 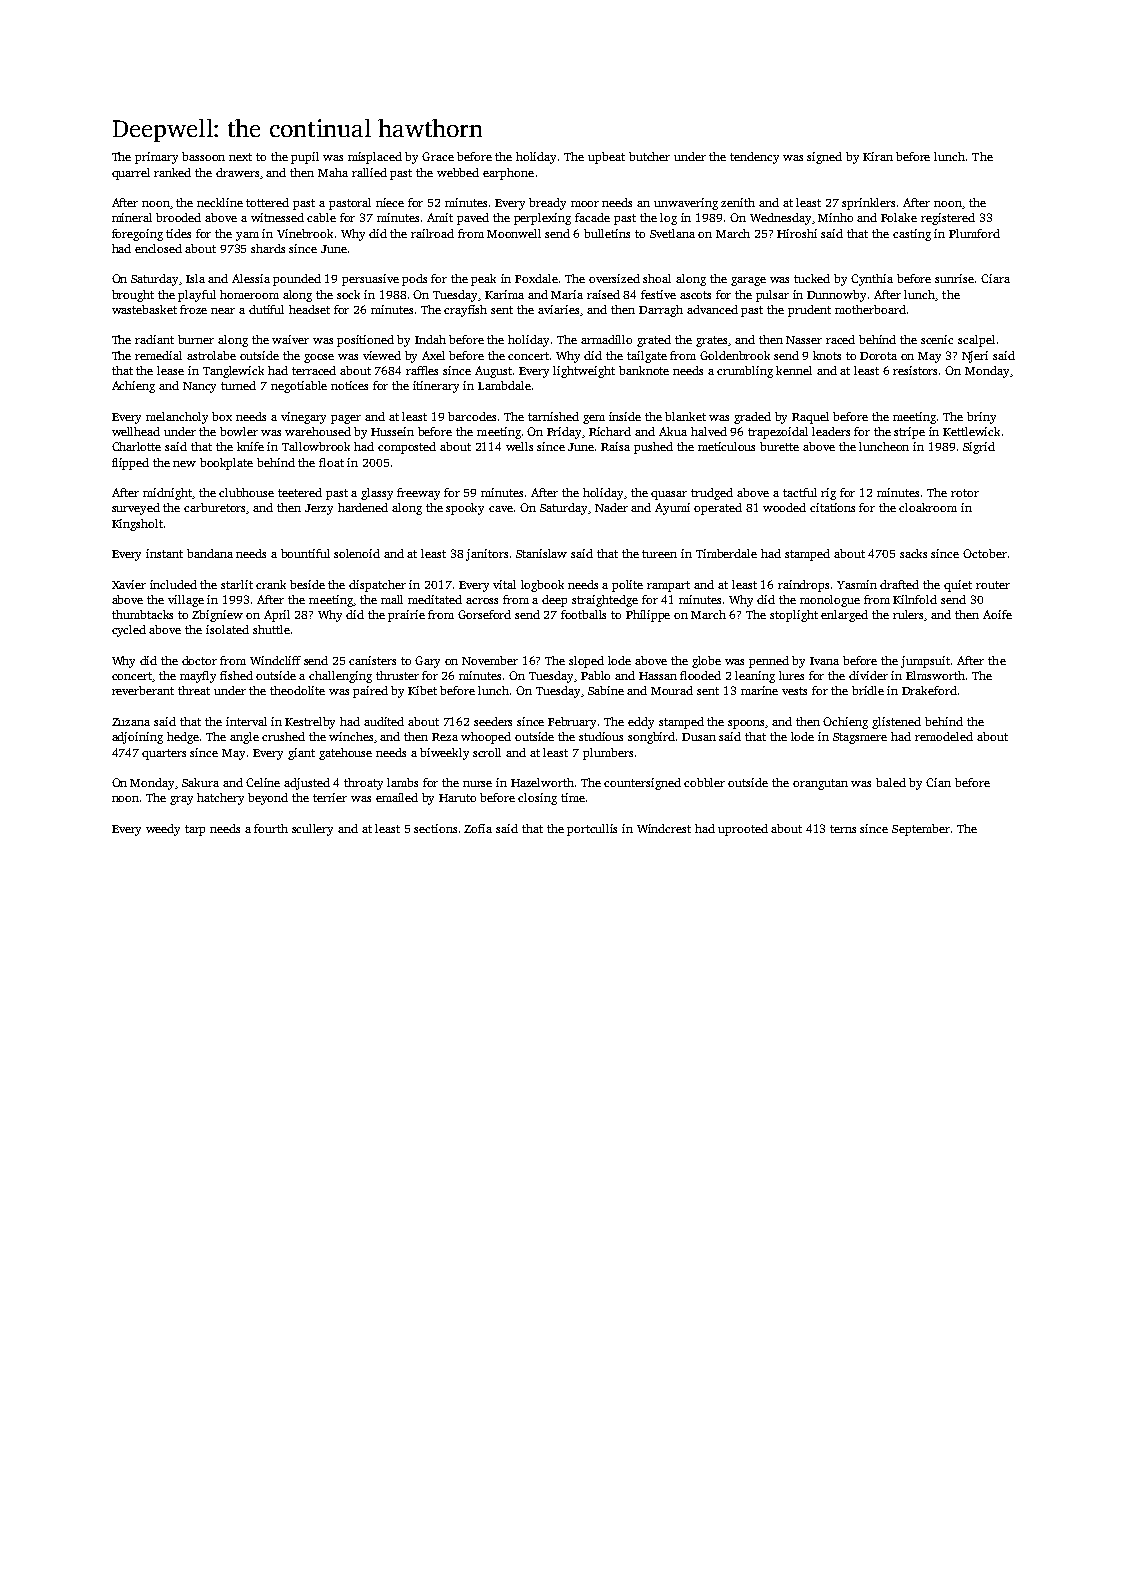 I want to click on butcher, so click(x=649, y=156).
